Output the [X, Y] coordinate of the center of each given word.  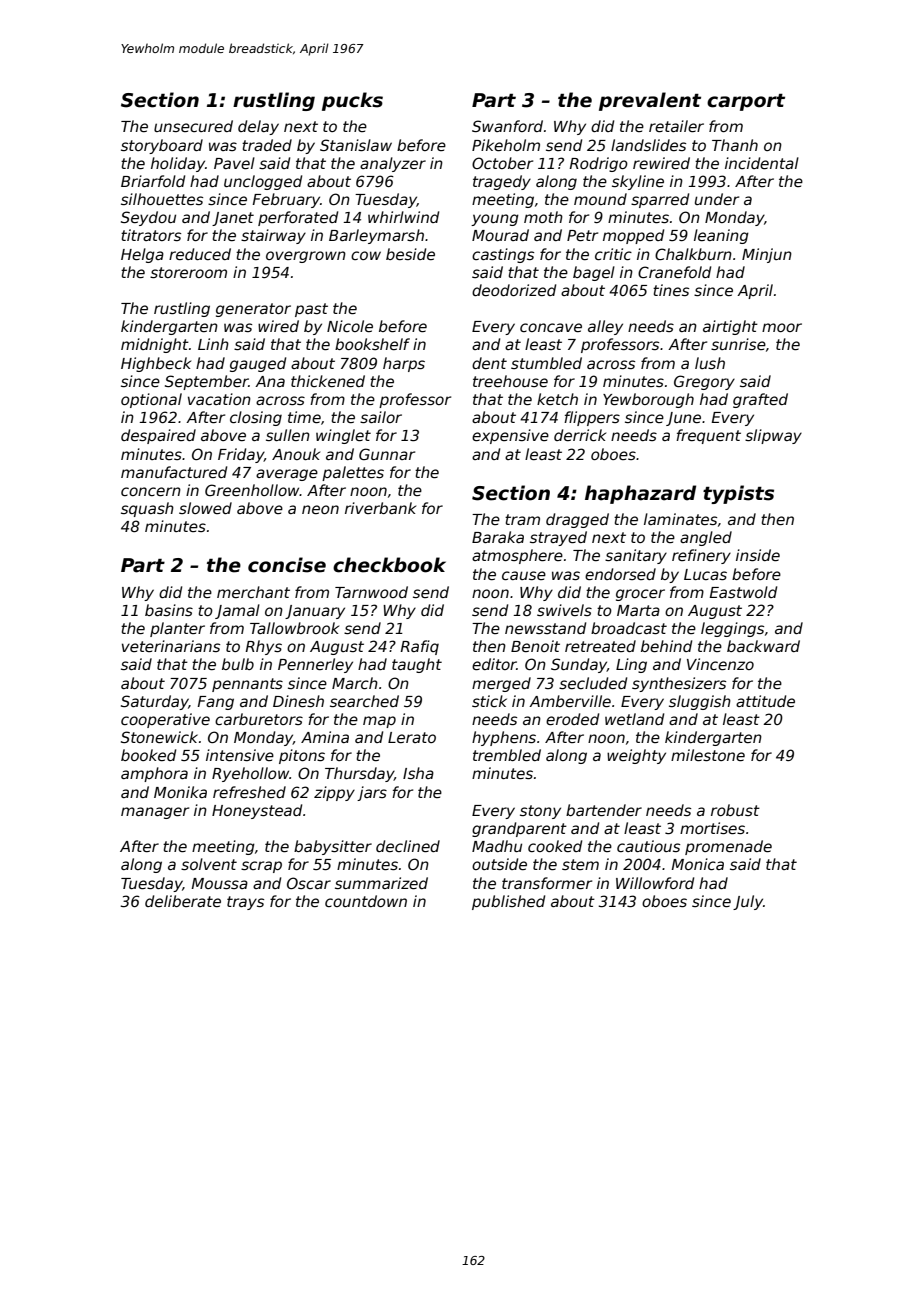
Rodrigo [598, 164]
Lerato [412, 737]
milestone [708, 755]
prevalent [650, 101]
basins [169, 610]
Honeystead [257, 811]
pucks [352, 101]
